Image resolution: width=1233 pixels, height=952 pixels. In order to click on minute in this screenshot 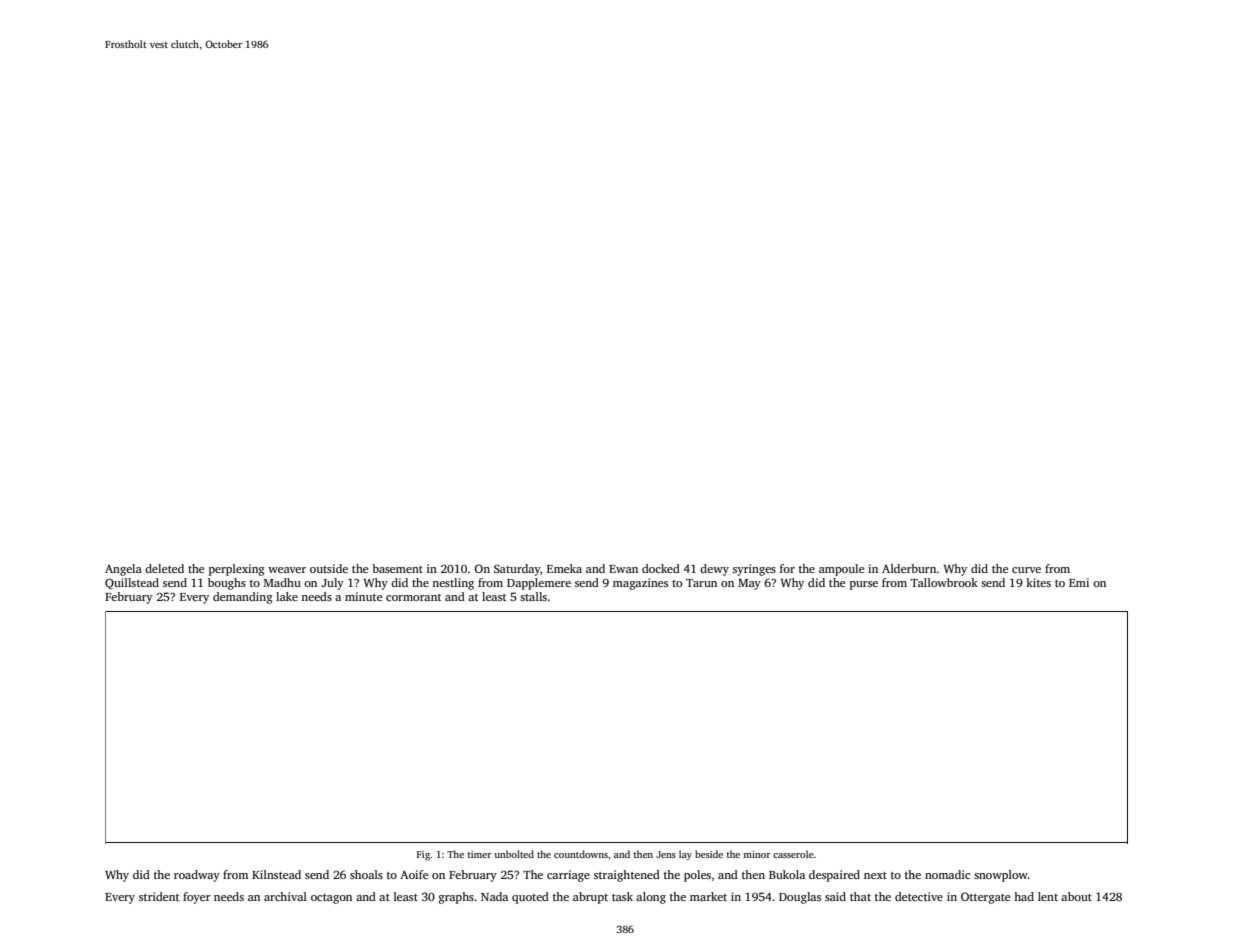, I will do `click(363, 596)`.
